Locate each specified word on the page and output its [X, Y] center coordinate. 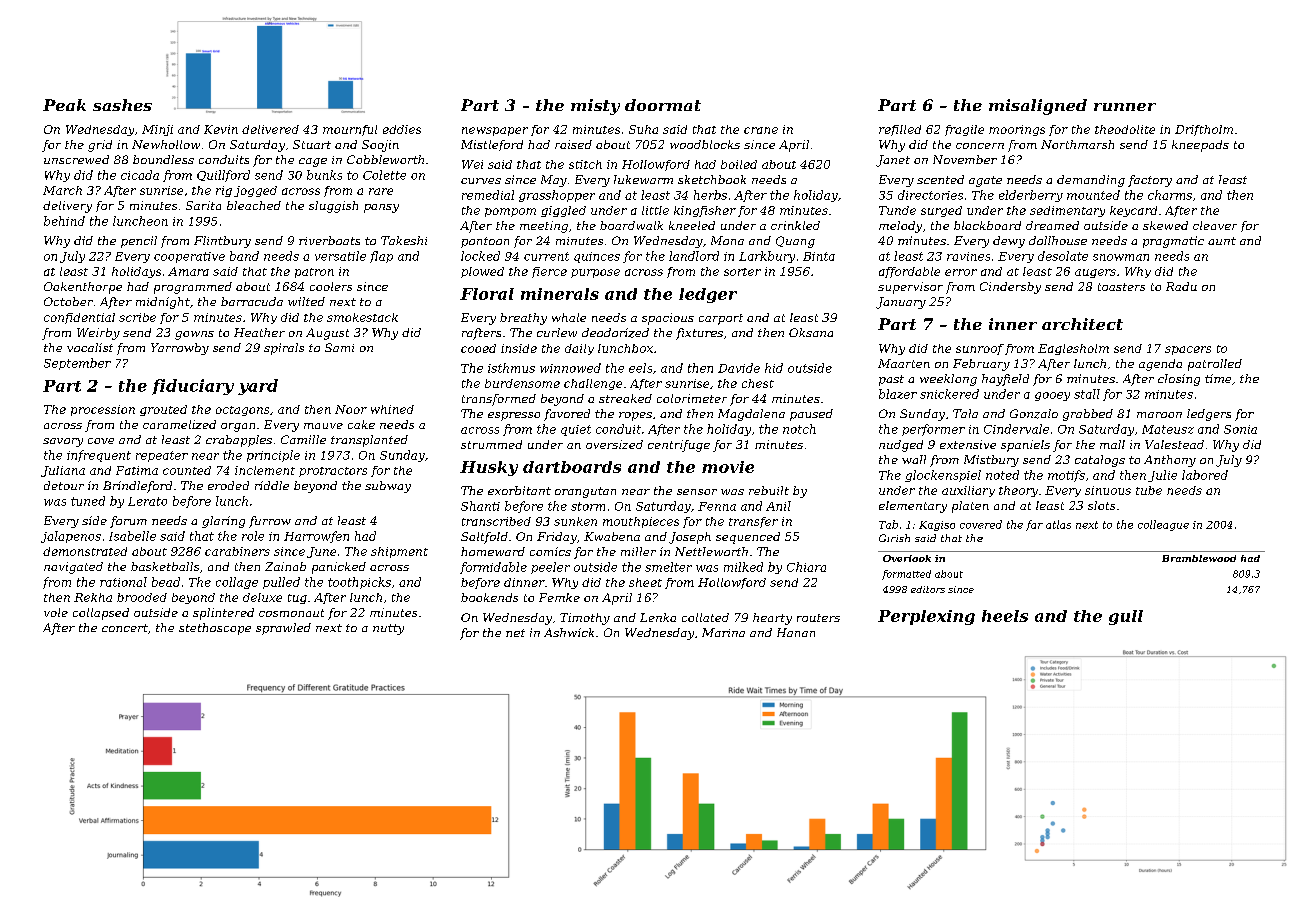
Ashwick [569, 632]
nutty [388, 629]
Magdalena [751, 415]
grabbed [1088, 415]
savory [63, 442]
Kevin [221, 129]
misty [595, 107]
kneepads [1200, 146]
